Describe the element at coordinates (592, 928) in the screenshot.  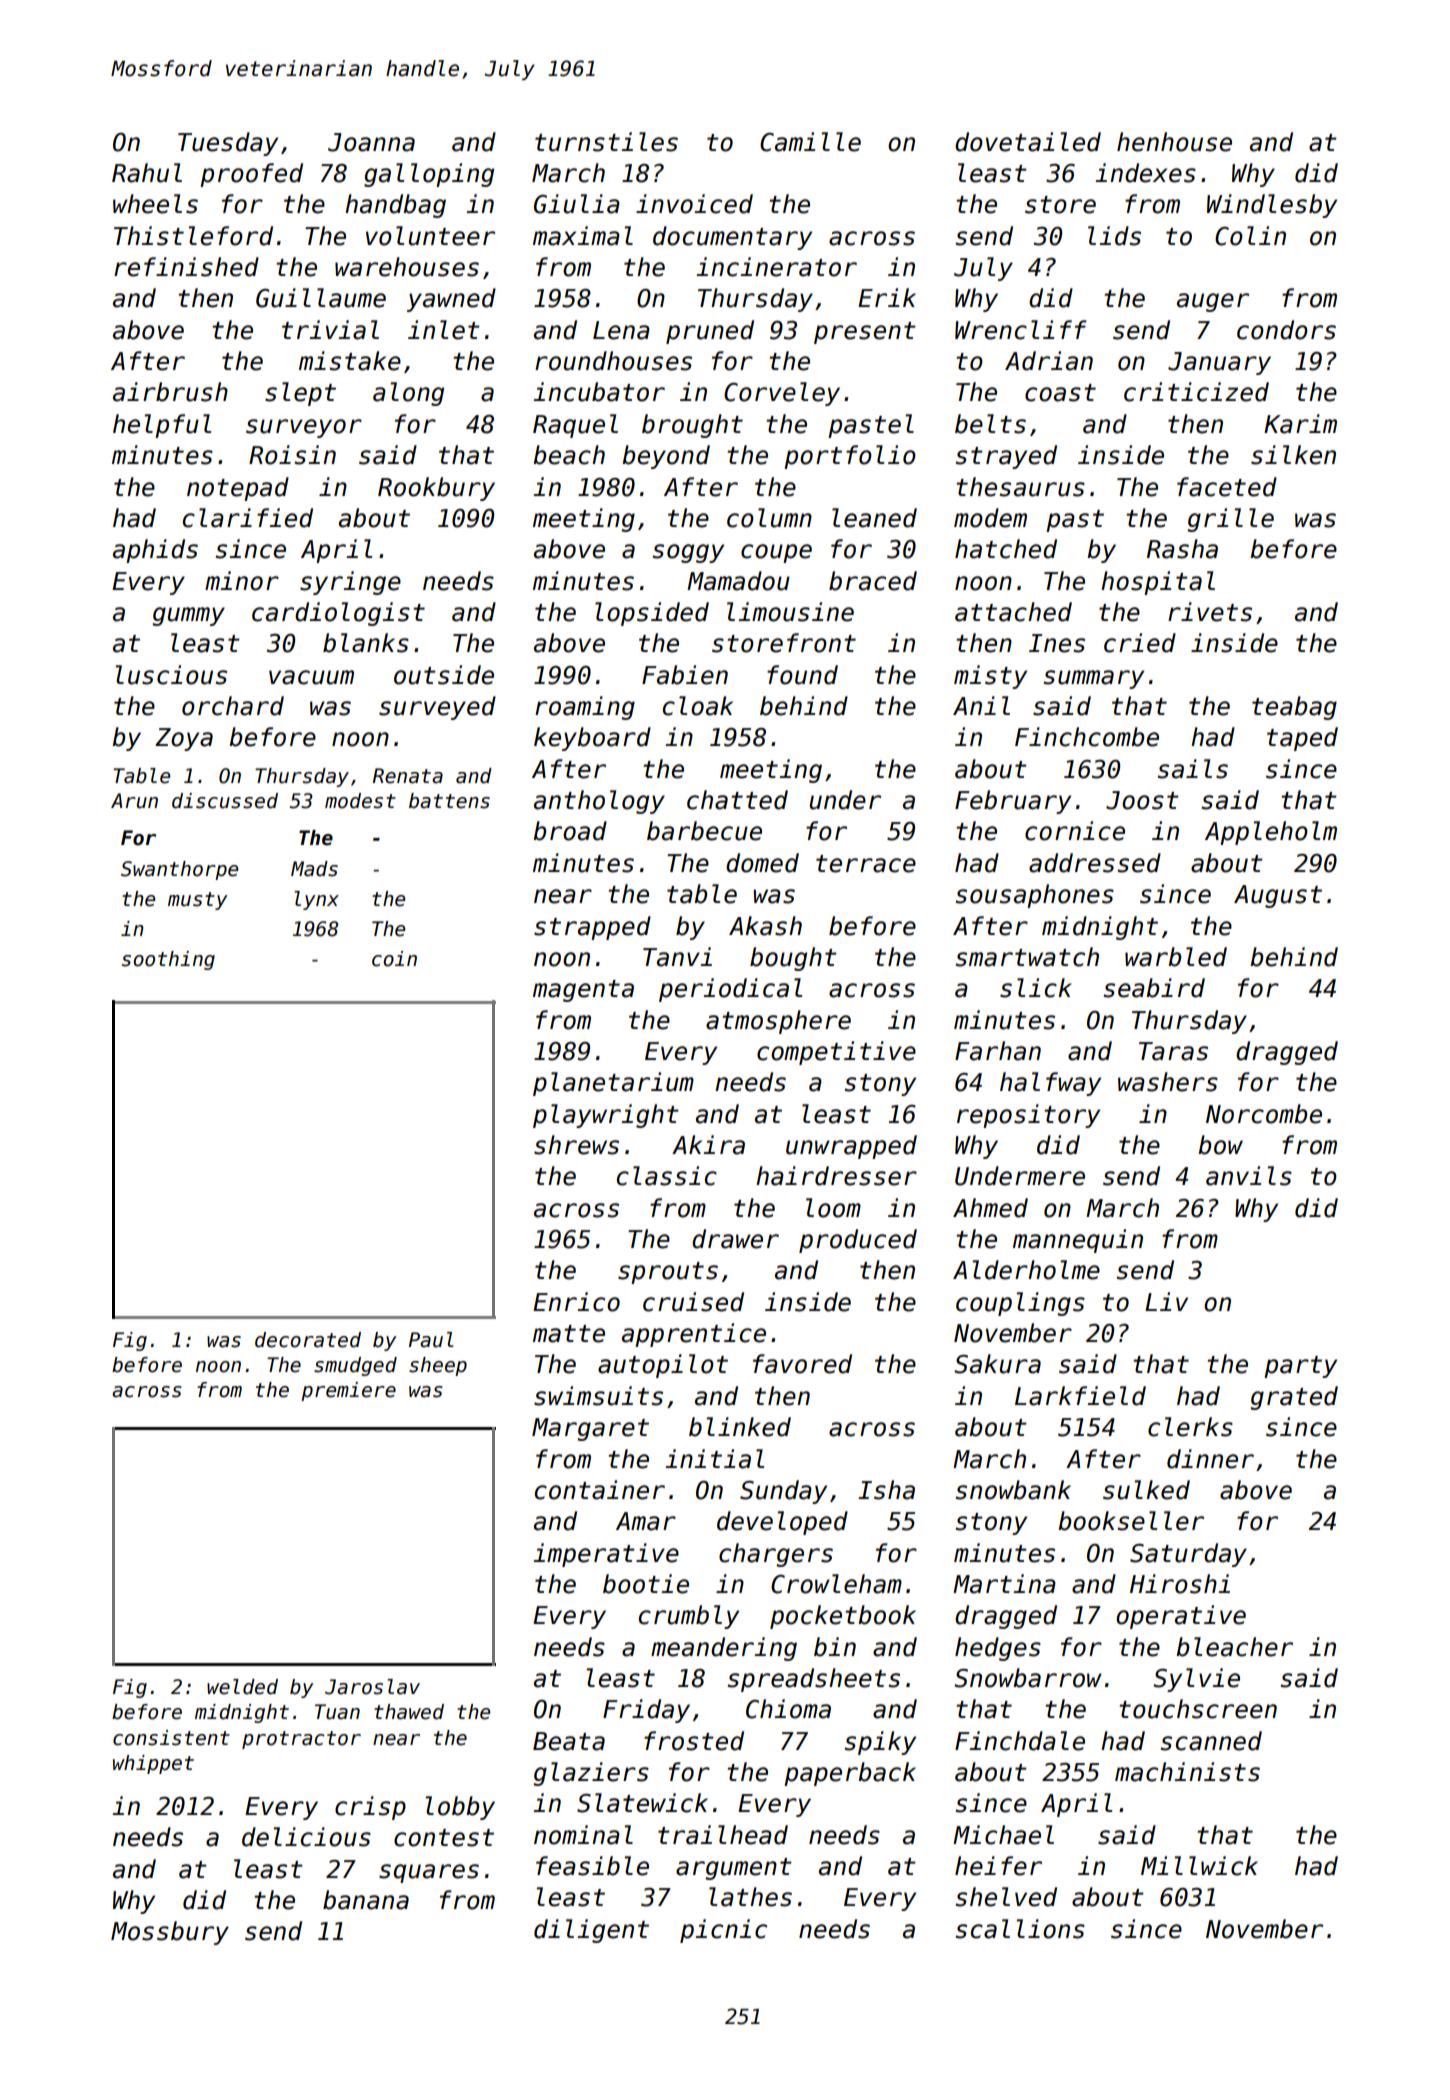
I see `strapped` at that location.
